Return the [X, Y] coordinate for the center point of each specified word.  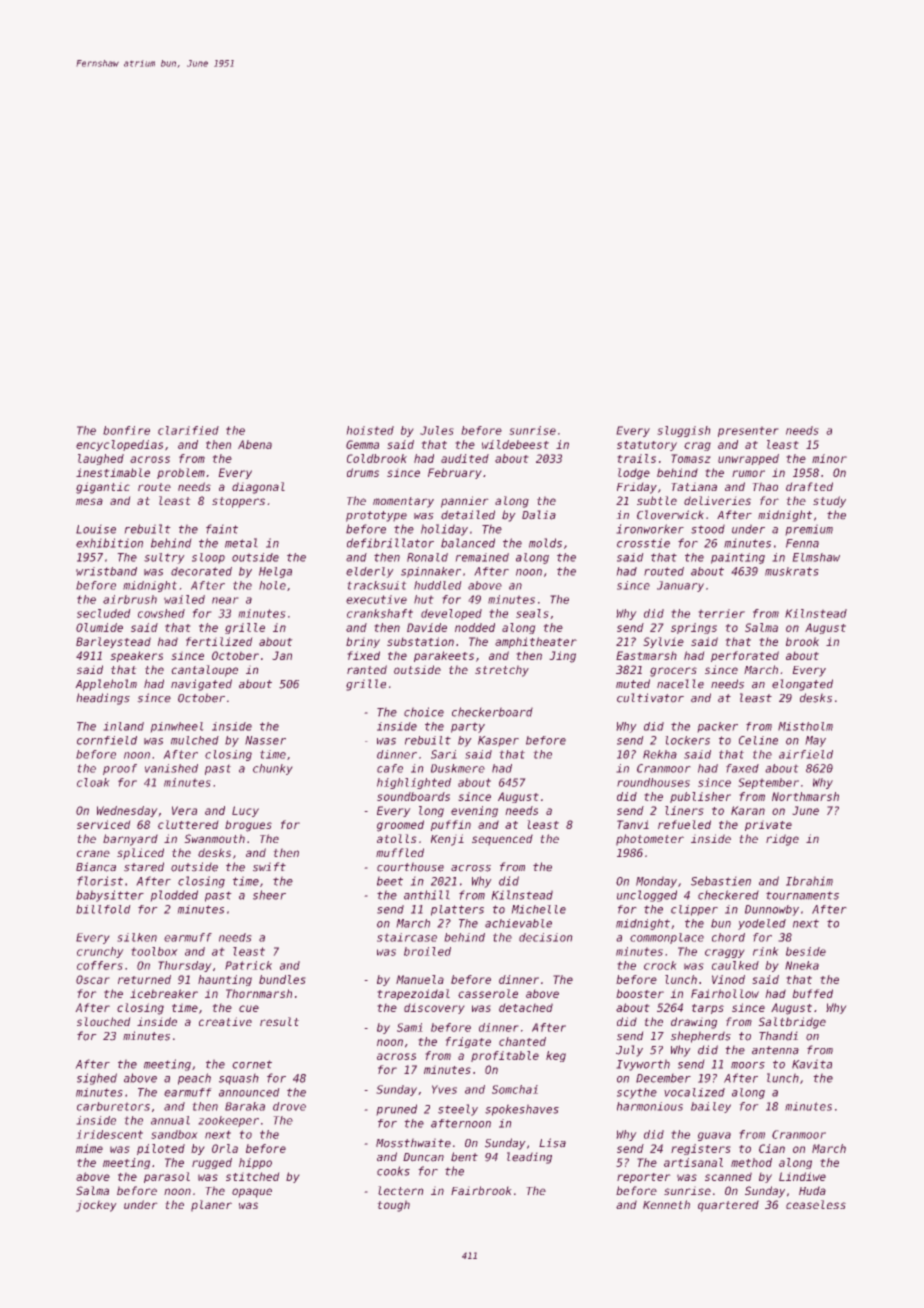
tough [394, 1206]
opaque [252, 1193]
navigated [201, 685]
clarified [188, 430]
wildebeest [515, 444]
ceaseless [816, 1204]
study [829, 502]
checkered [728, 895]
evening [474, 811]
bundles [282, 979]
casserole [488, 993]
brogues [248, 826]
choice [424, 712]
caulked [735, 965]
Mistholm [805, 726]
